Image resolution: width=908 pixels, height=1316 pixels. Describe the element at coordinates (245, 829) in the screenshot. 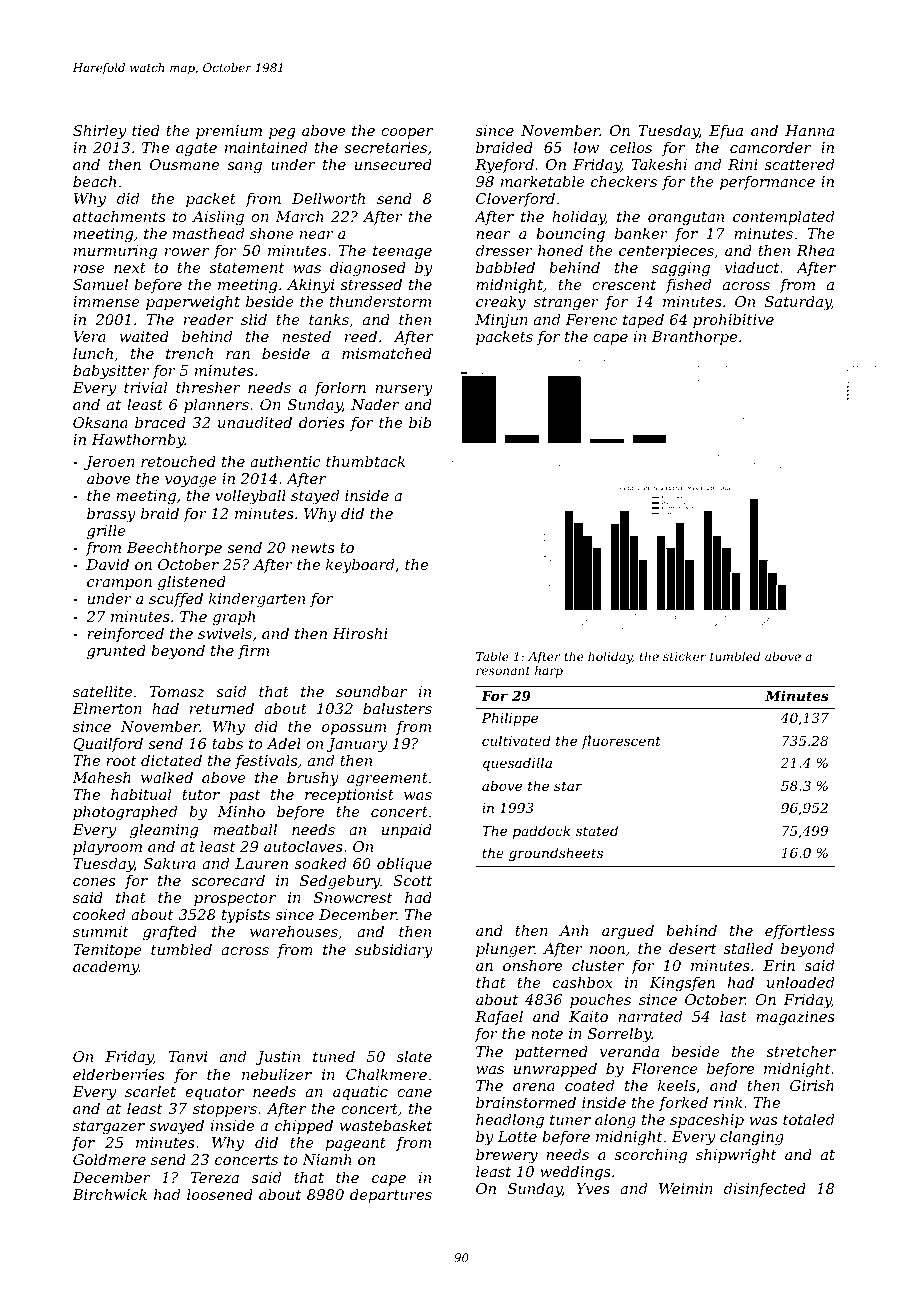

I see `meatball` at that location.
